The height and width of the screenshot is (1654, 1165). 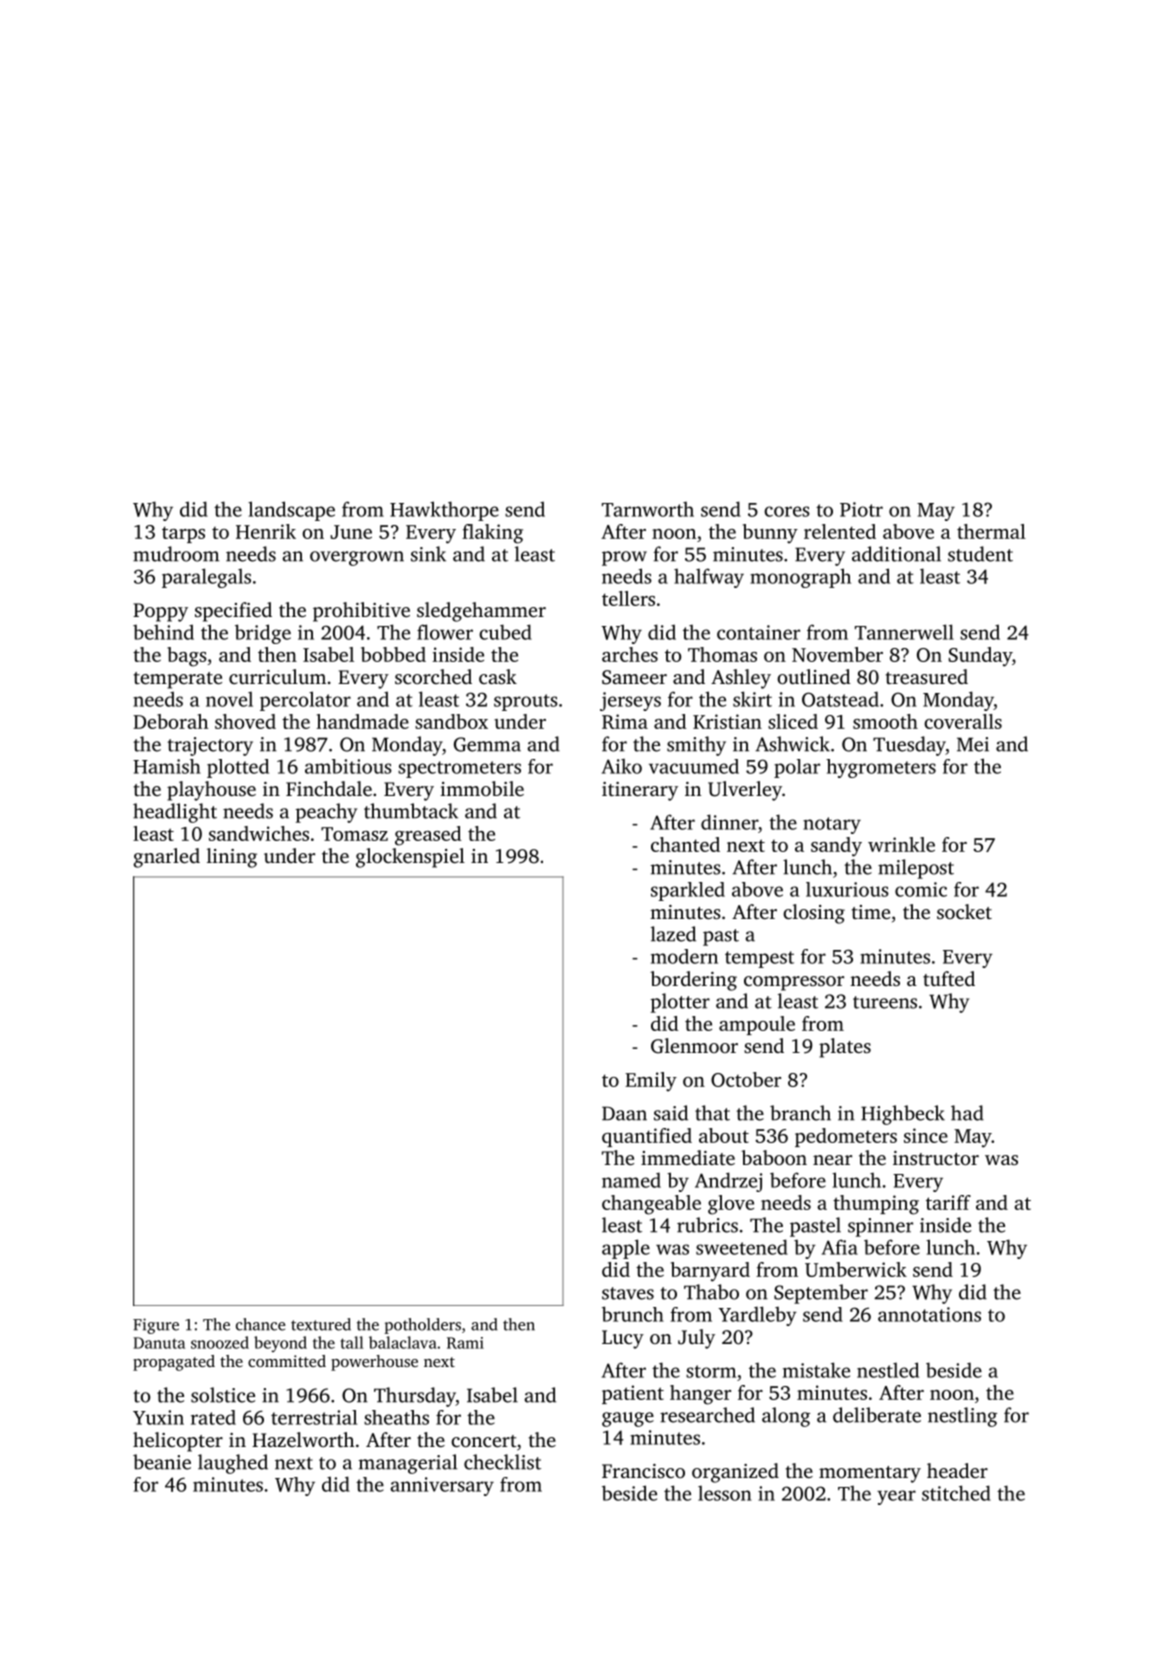 What do you see at coordinates (220, 1342) in the screenshot?
I see `snoozed` at bounding box center [220, 1342].
